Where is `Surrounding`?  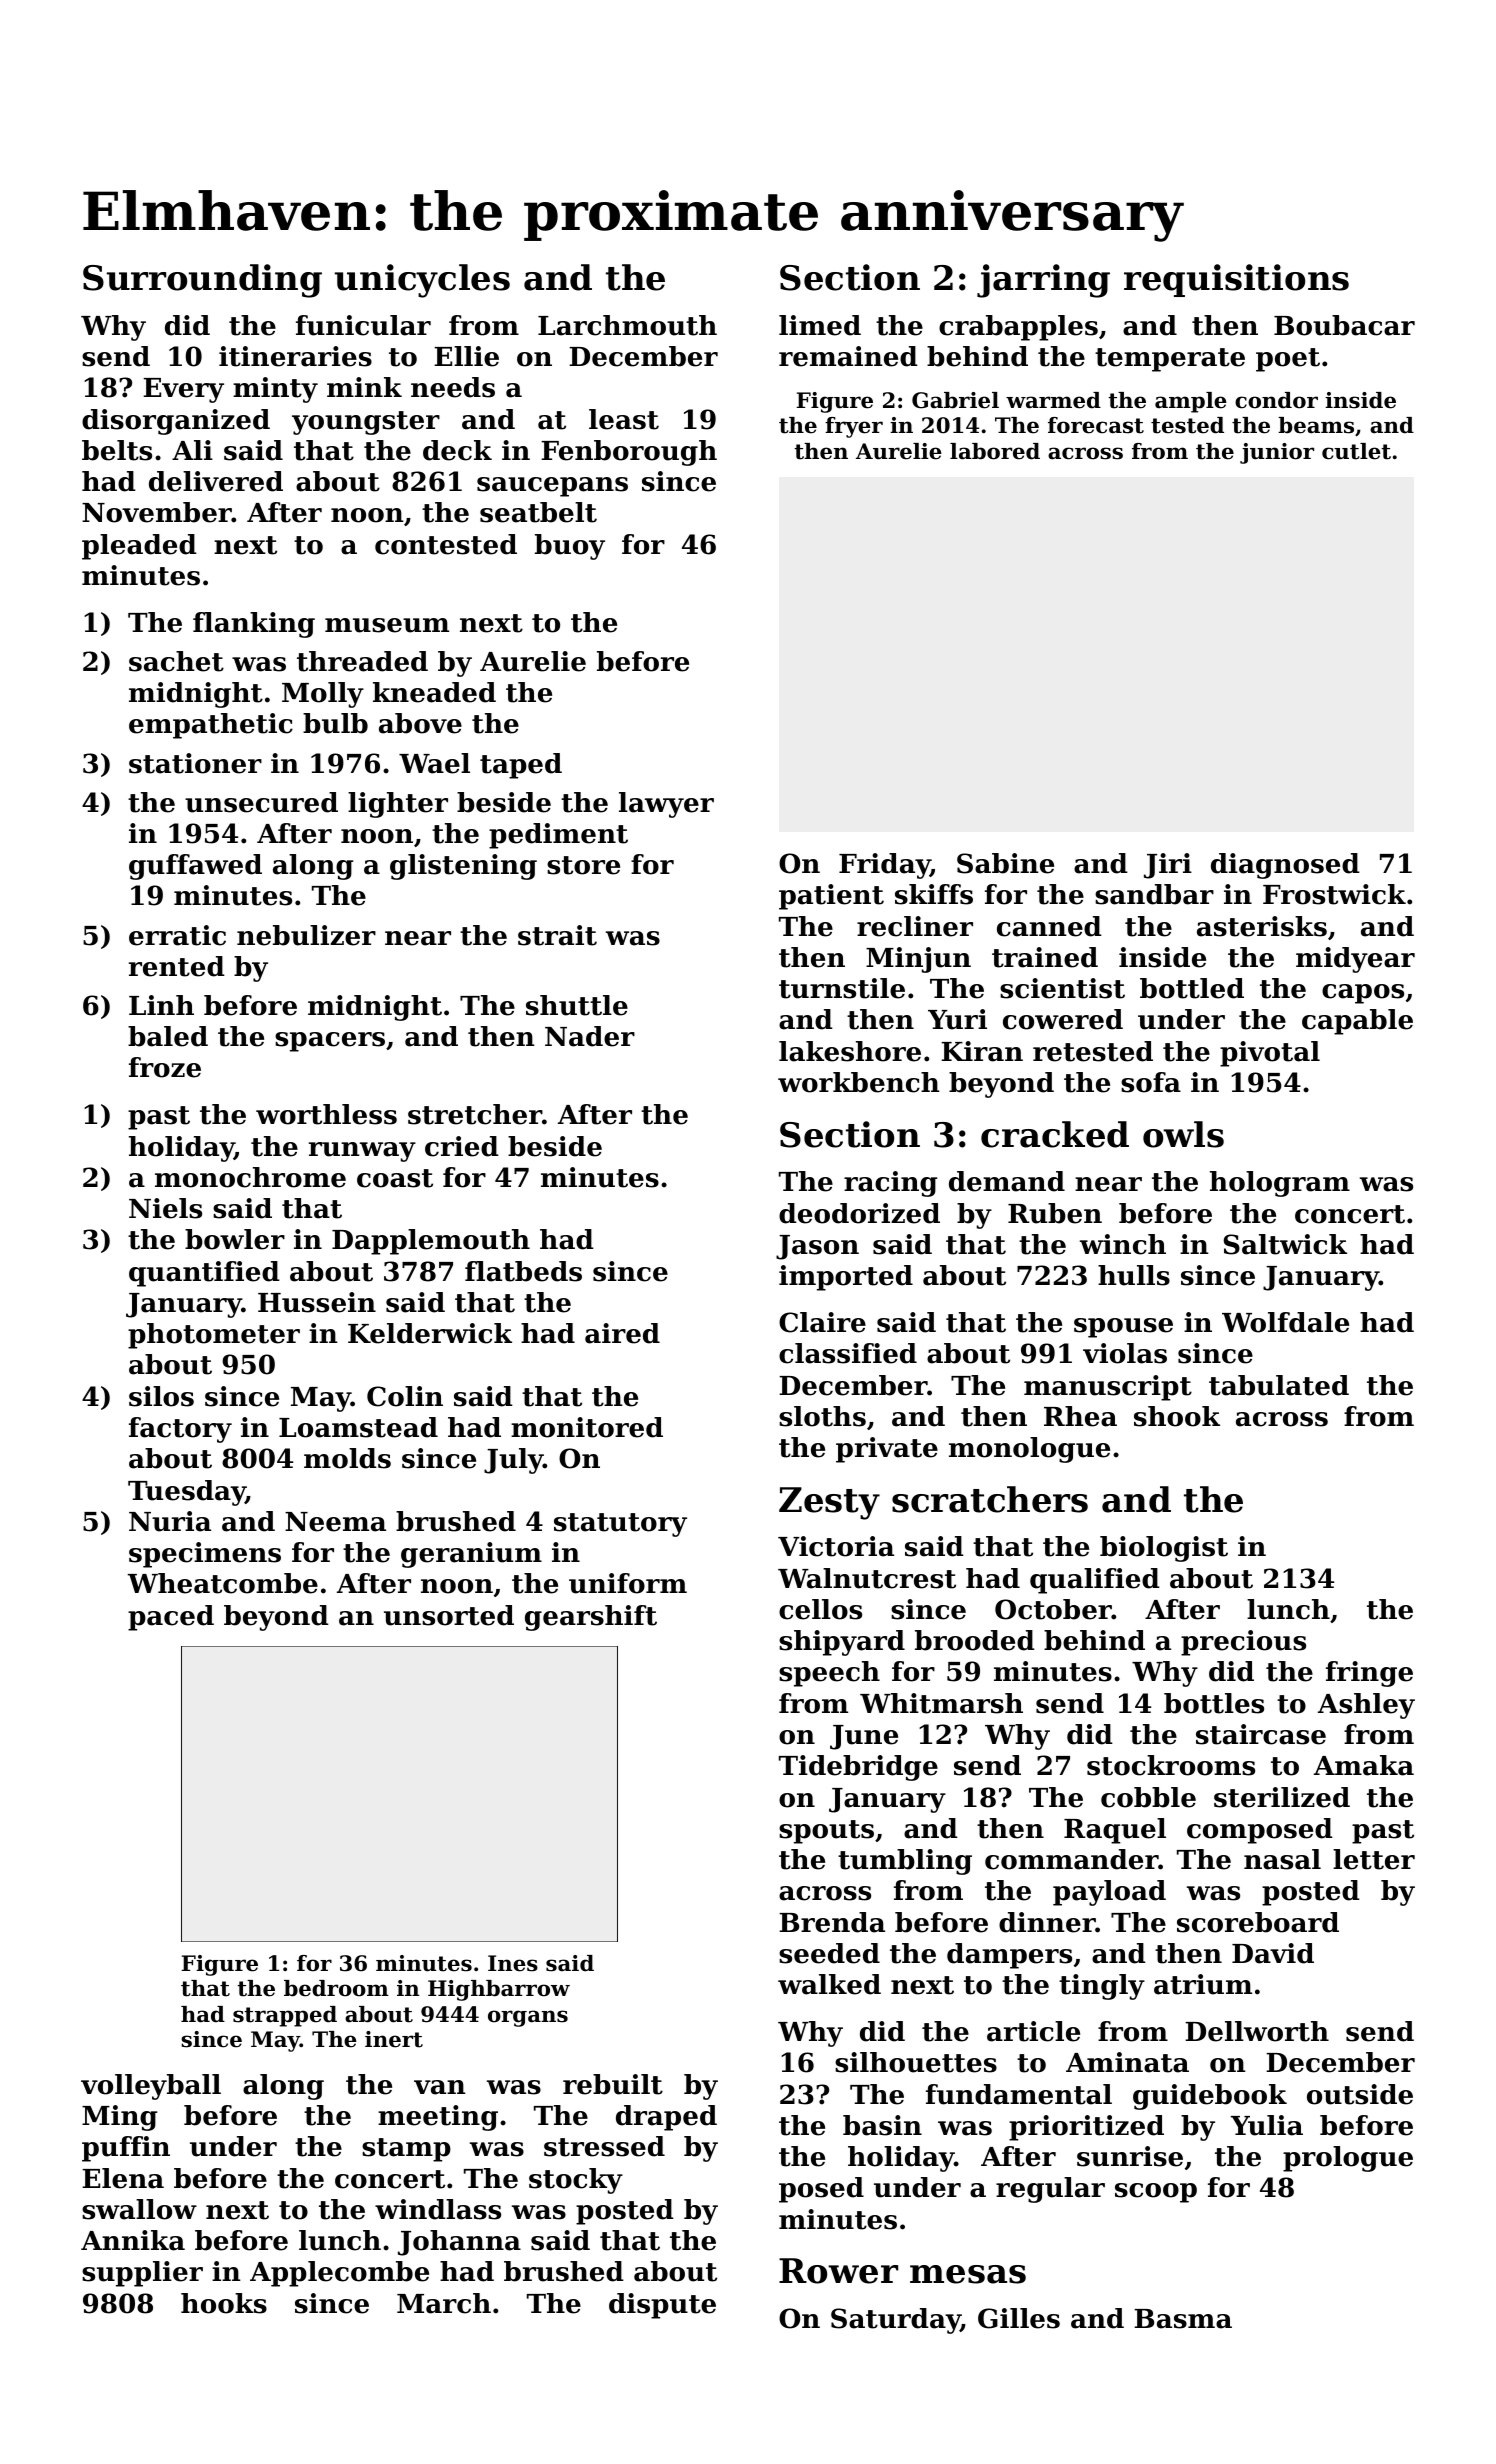
Surrounding is located at coordinates (202, 281).
